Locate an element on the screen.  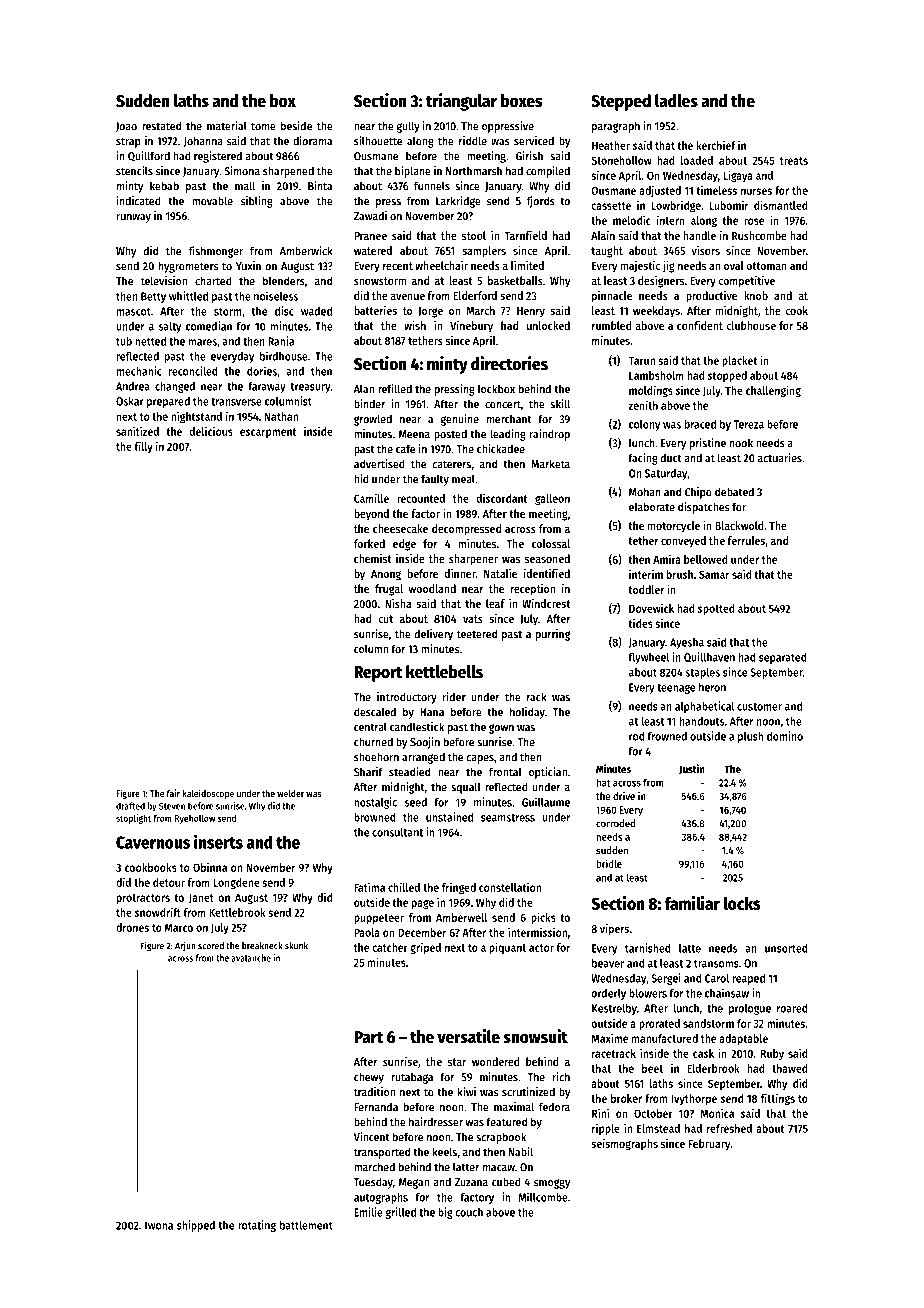
February is located at coordinates (709, 1145).
